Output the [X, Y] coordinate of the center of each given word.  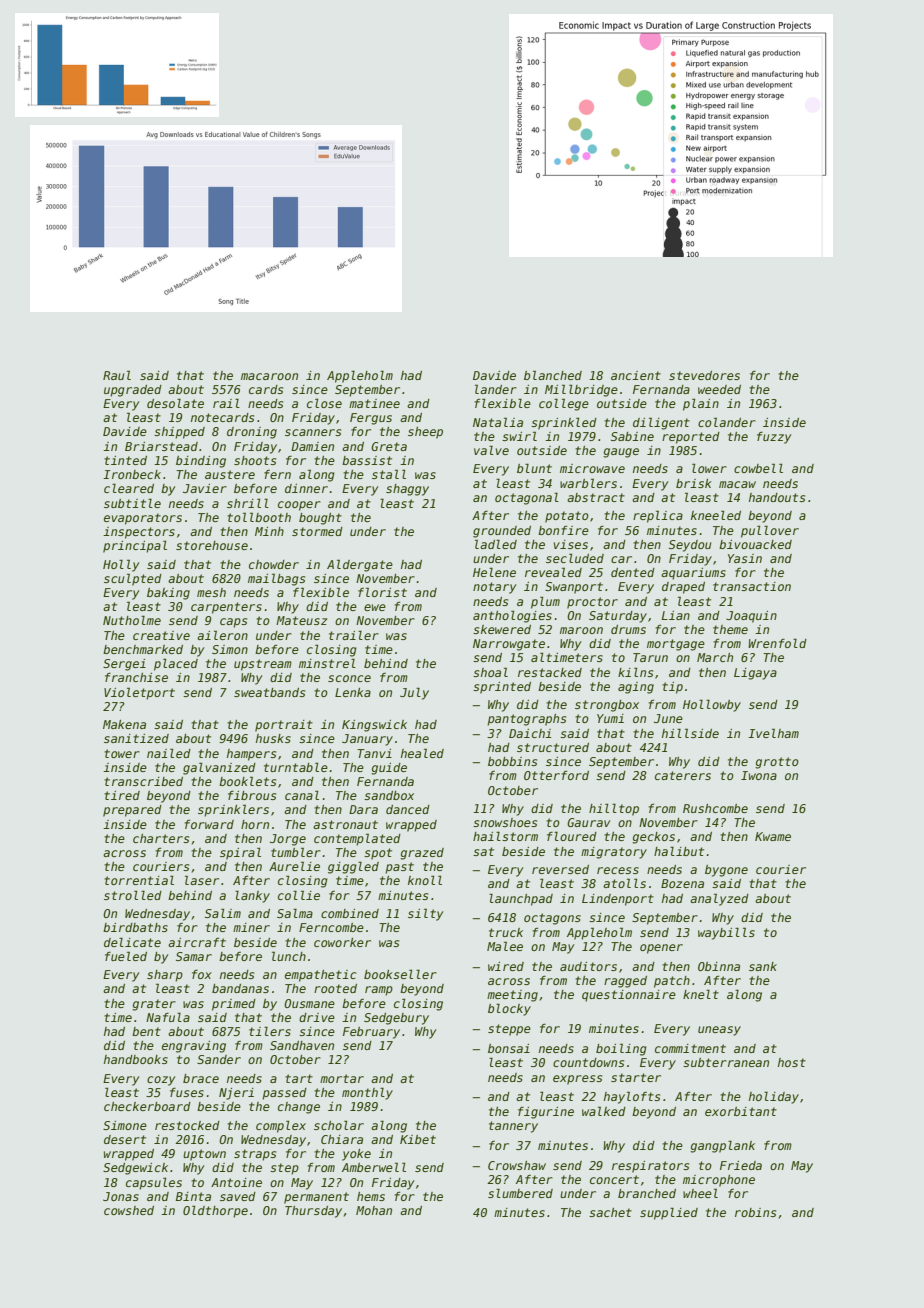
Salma [295, 913]
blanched [553, 375]
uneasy [719, 1031]
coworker [342, 942]
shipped [179, 433]
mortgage [676, 645]
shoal [490, 672]
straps [255, 1155]
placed [176, 664]
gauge [621, 453]
